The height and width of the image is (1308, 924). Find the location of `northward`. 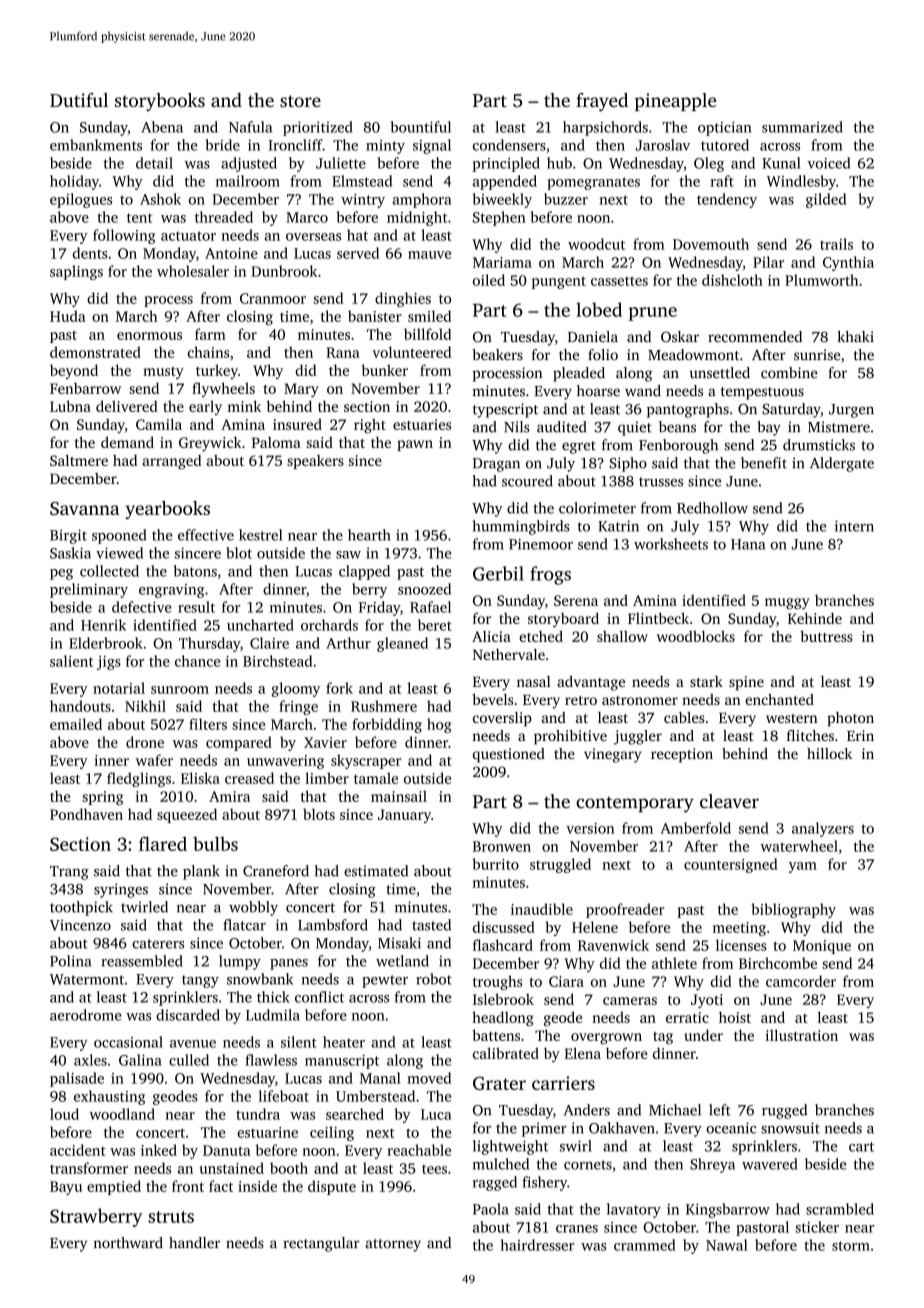

northward is located at coordinates (128, 1243).
